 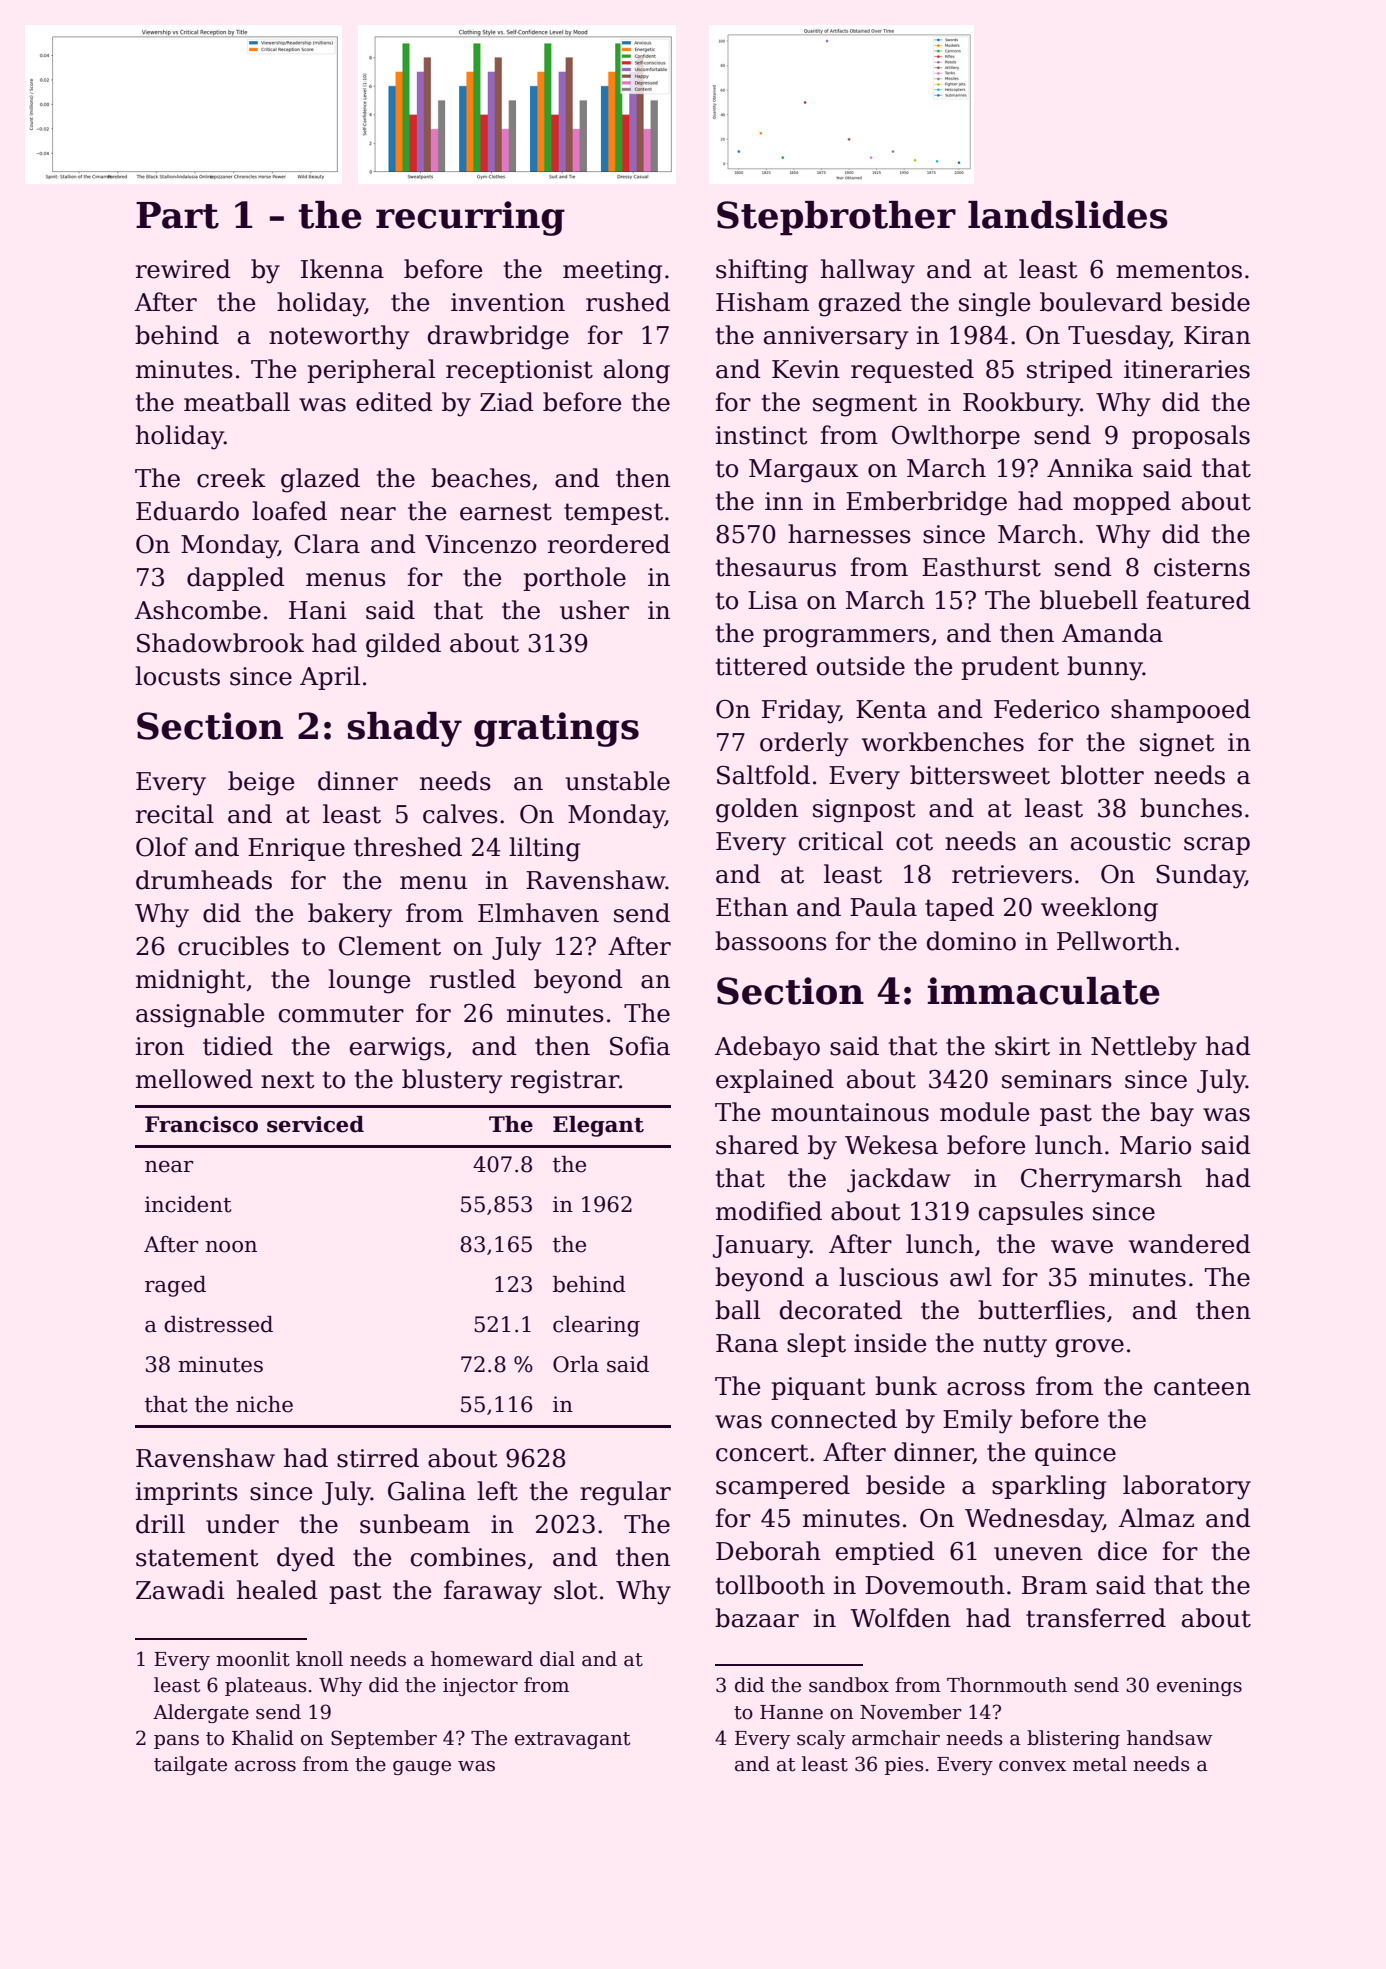 I want to click on cot, so click(x=914, y=842).
